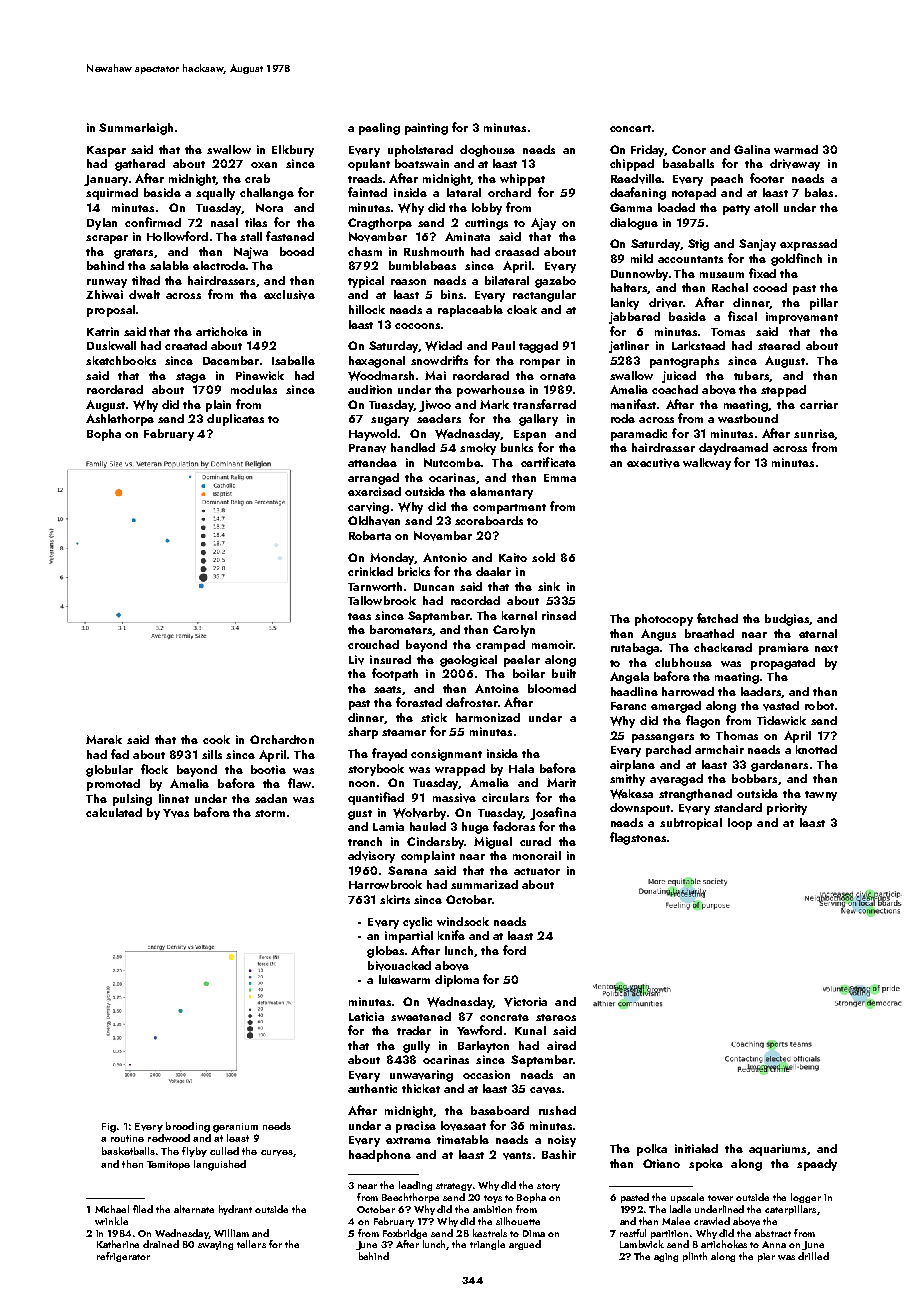 The image size is (924, 1308). I want to click on vents, so click(517, 1156).
